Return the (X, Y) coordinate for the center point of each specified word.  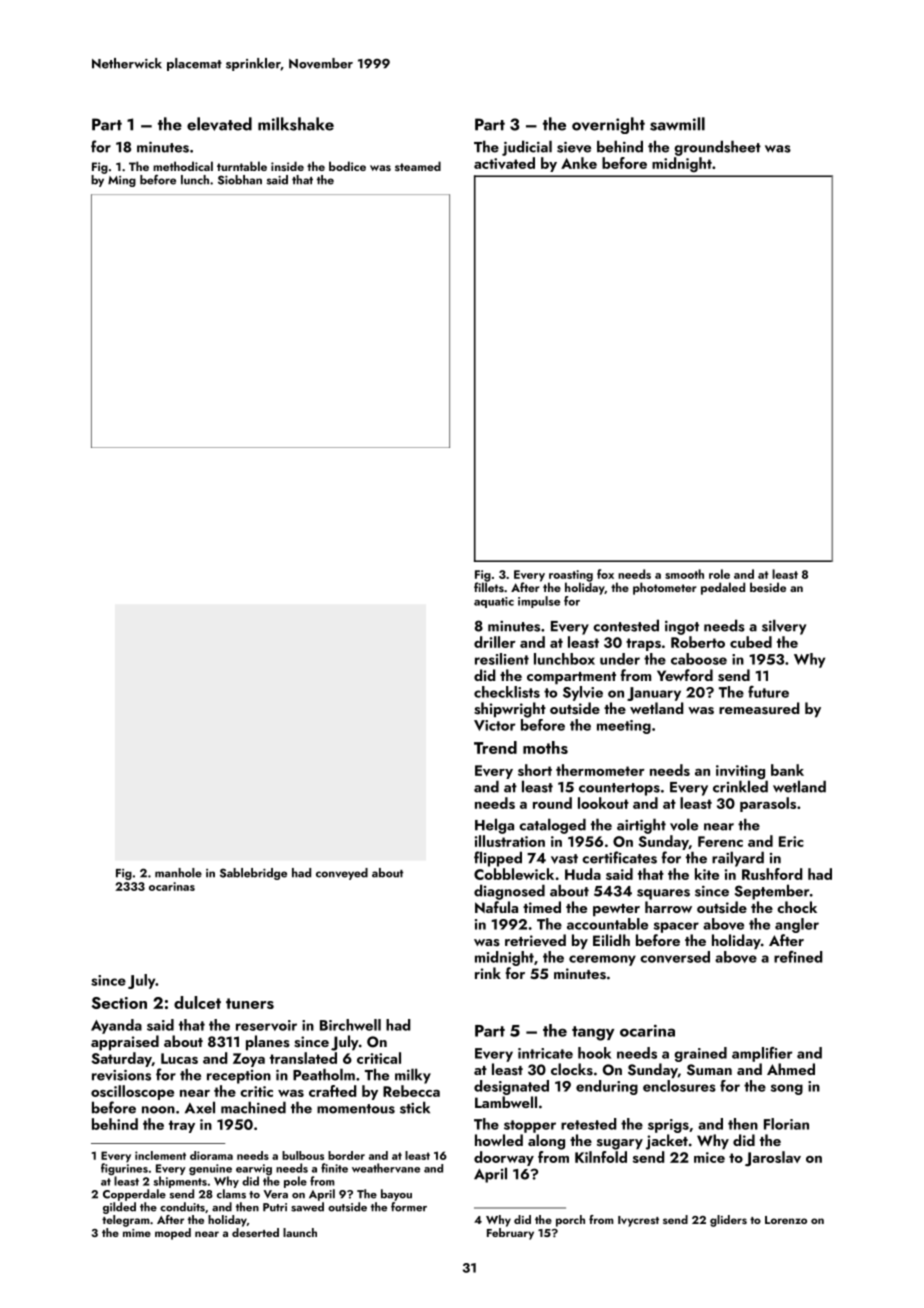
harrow (668, 907)
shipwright (510, 710)
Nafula (496, 907)
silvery (784, 627)
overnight (608, 125)
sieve (574, 147)
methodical (183, 166)
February (510, 1234)
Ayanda (116, 1026)
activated (504, 163)
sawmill (677, 124)
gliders (728, 1221)
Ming (122, 181)
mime (137, 1233)
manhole (178, 873)
